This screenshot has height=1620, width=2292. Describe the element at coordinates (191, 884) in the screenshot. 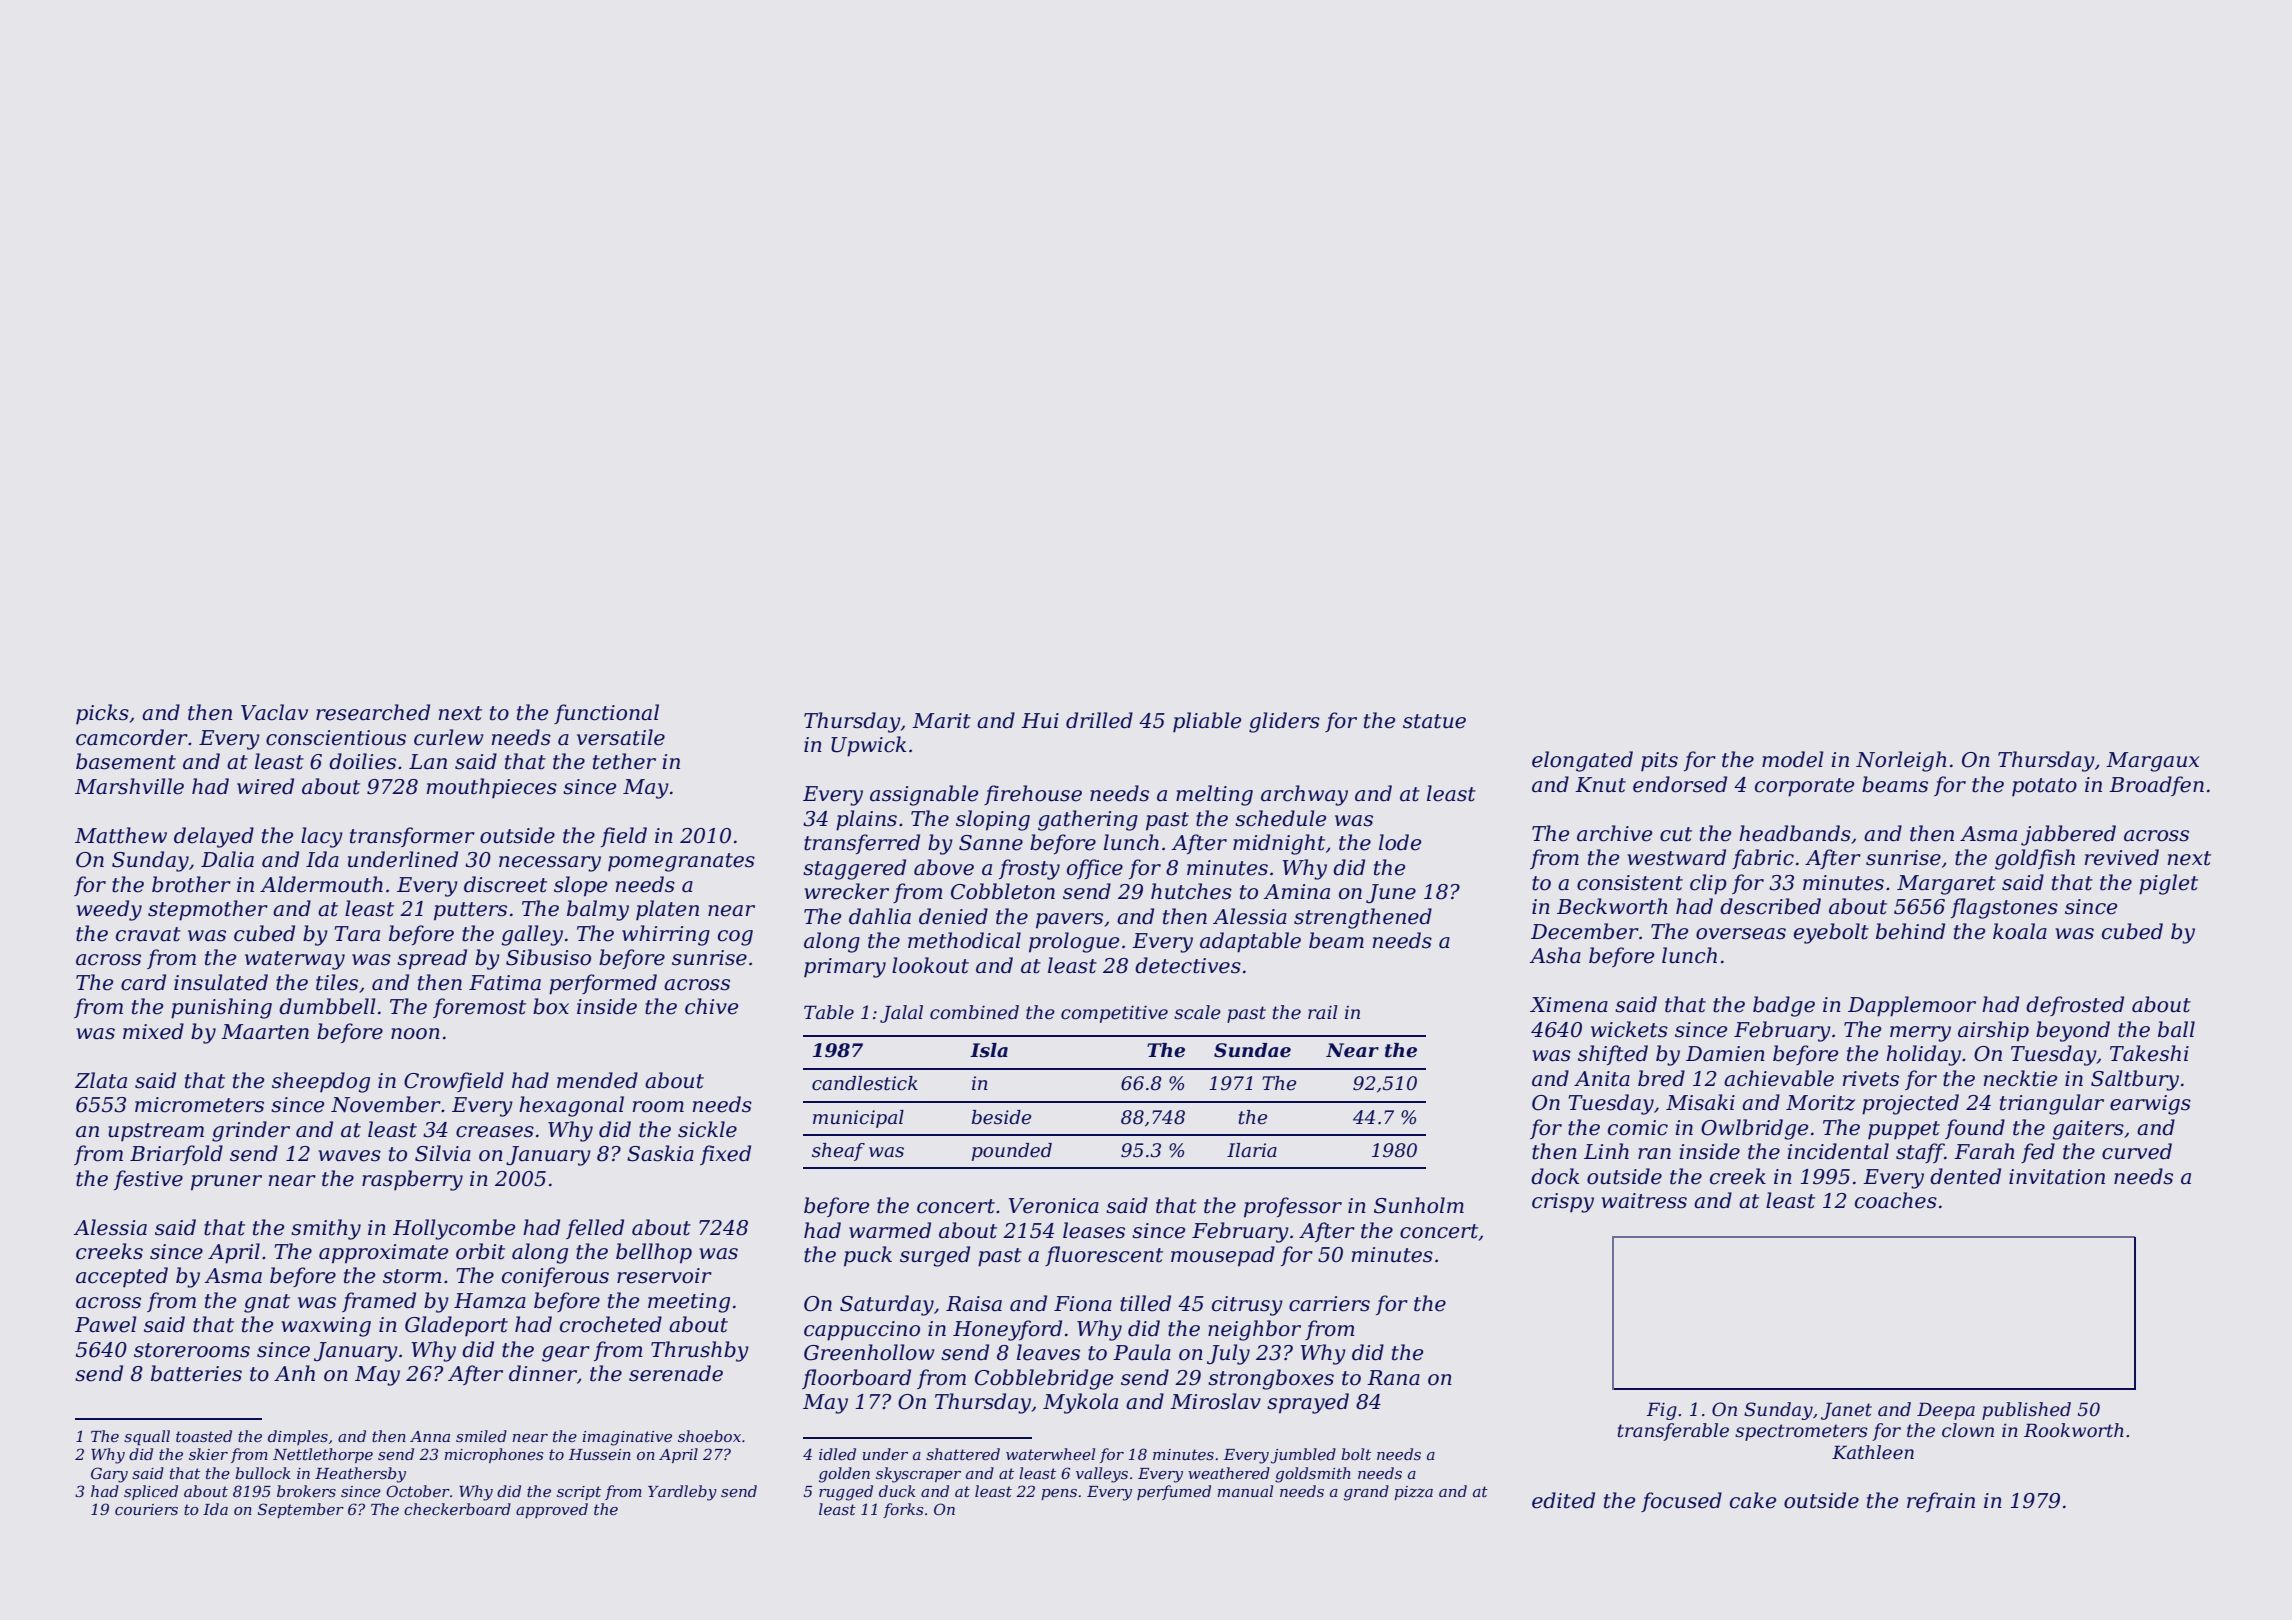

I see `brother` at that location.
